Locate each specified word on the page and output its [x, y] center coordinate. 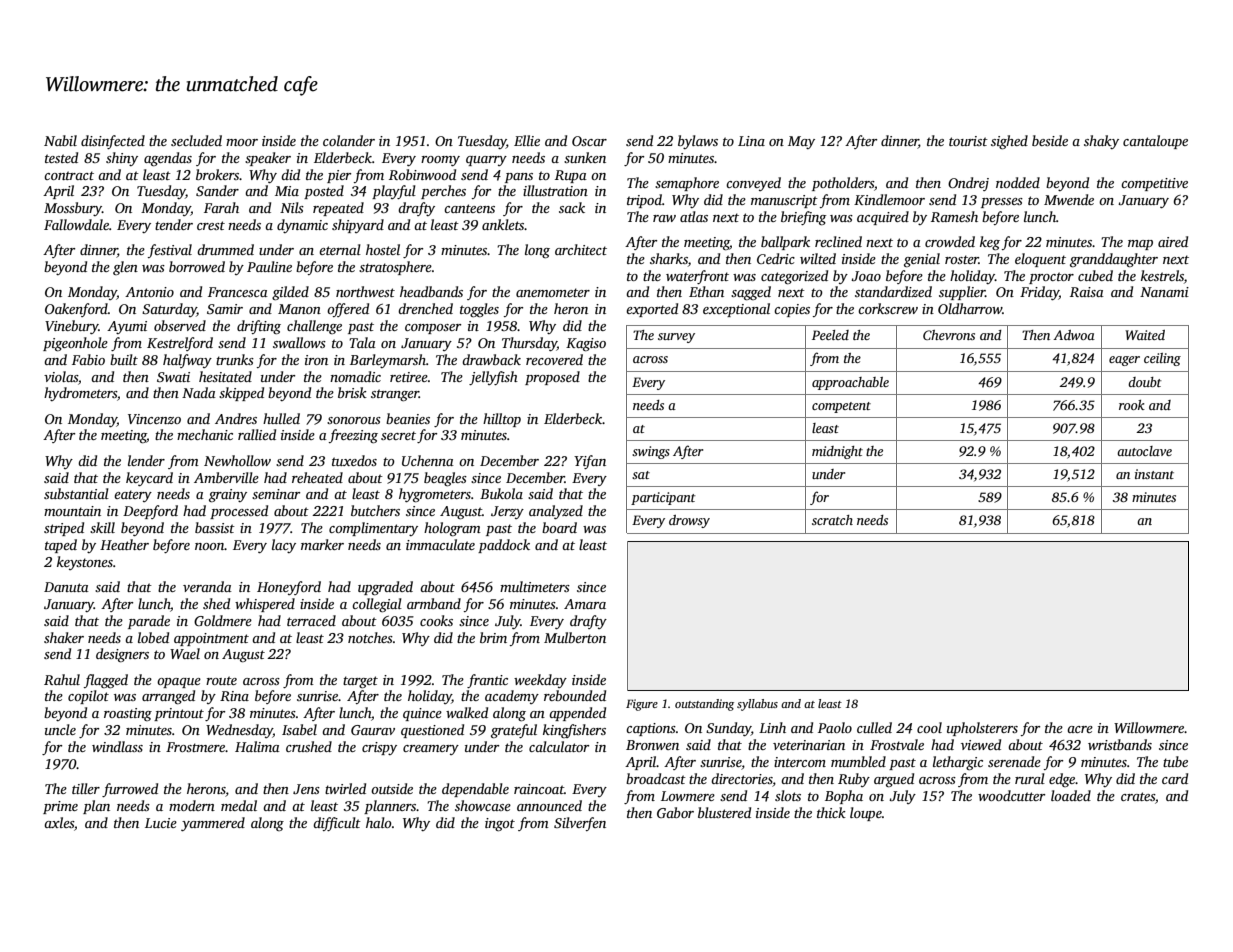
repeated [338, 209]
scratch [832, 520]
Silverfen [580, 824]
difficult [337, 824]
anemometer [553, 292]
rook [1132, 405]
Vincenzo [154, 419]
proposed [552, 378]
